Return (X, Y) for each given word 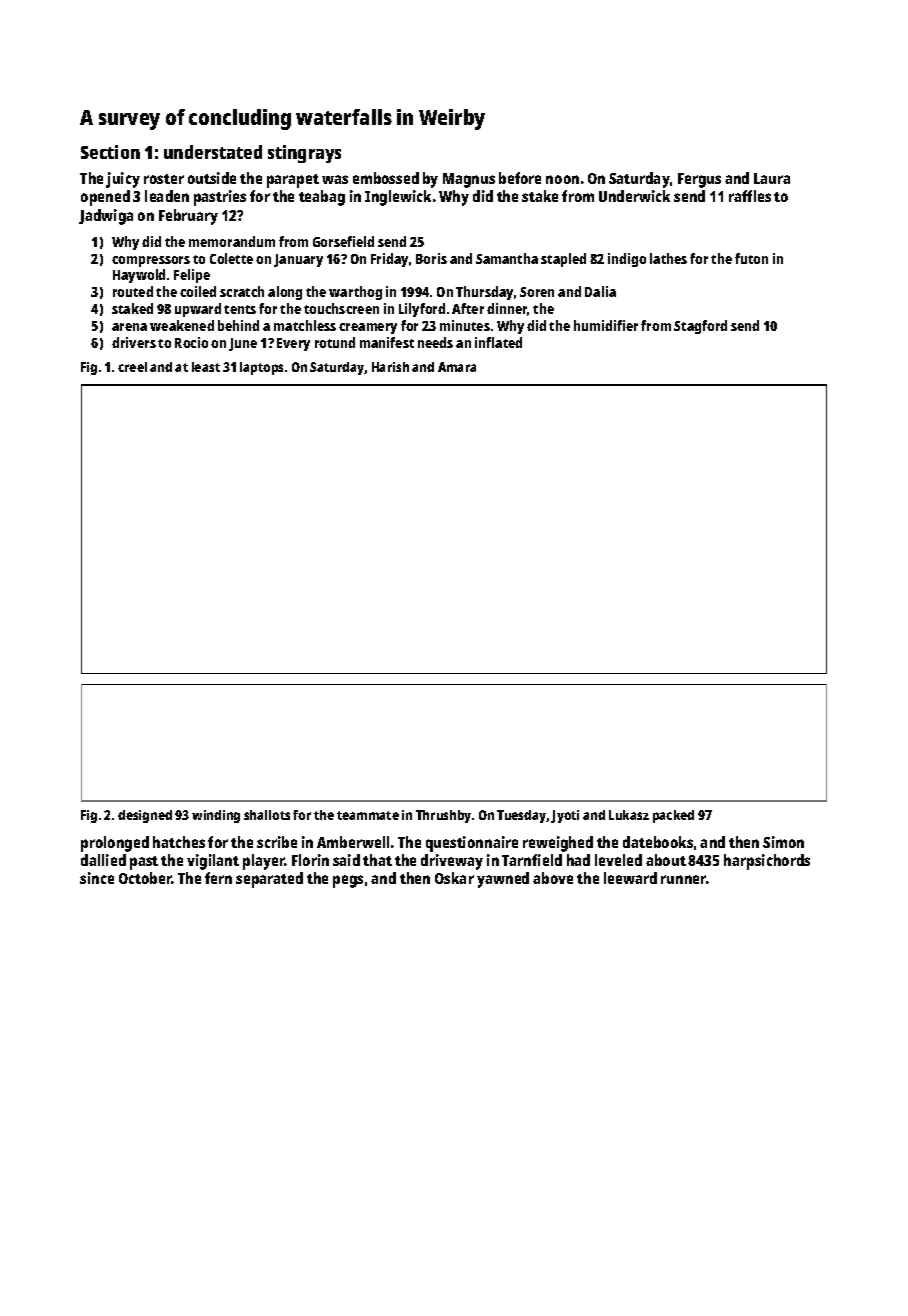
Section (110, 152)
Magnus (469, 180)
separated (269, 880)
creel (132, 367)
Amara (457, 367)
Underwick (634, 196)
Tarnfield (532, 860)
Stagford (700, 327)
